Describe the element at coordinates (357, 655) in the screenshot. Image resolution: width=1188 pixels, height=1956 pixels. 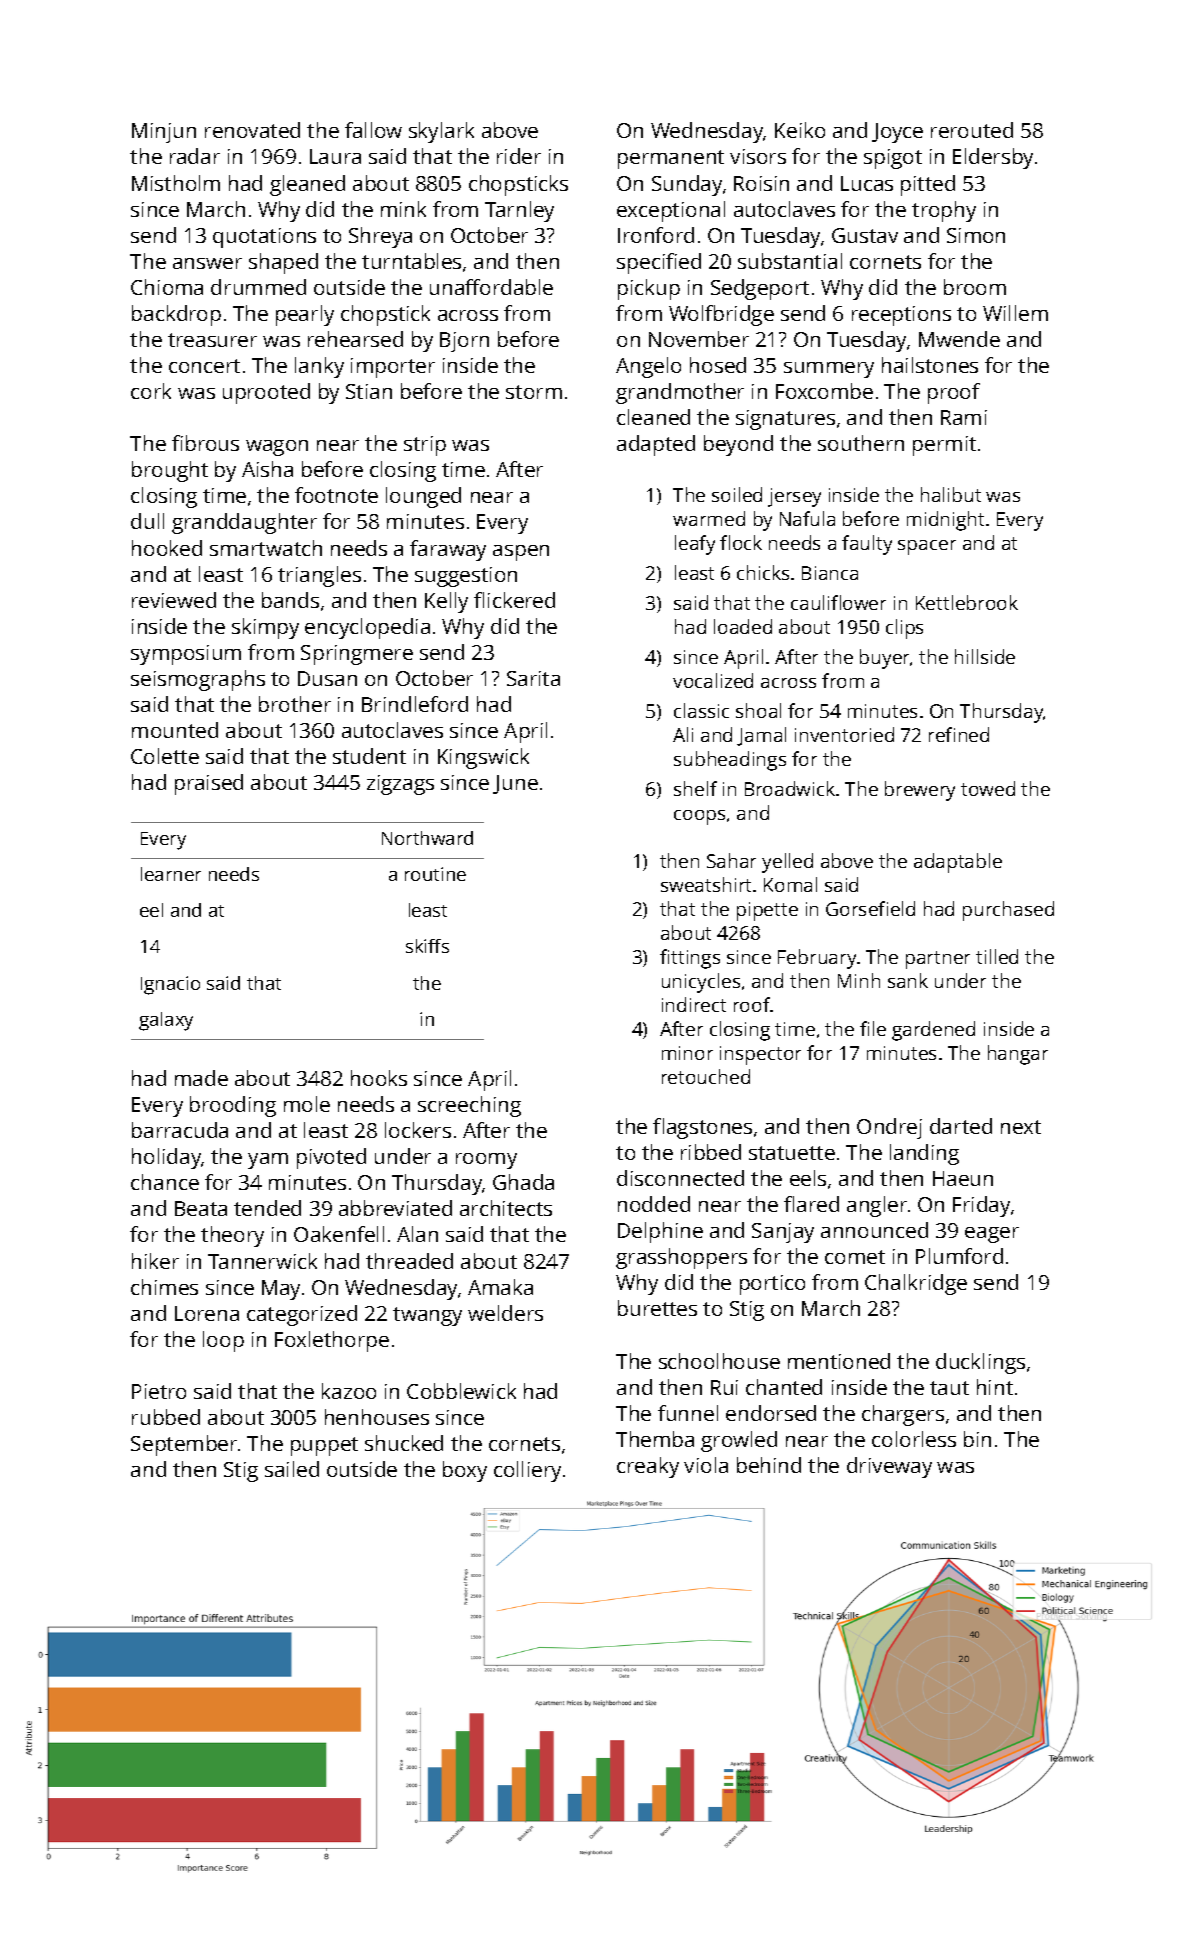
I see `Springmere` at that location.
